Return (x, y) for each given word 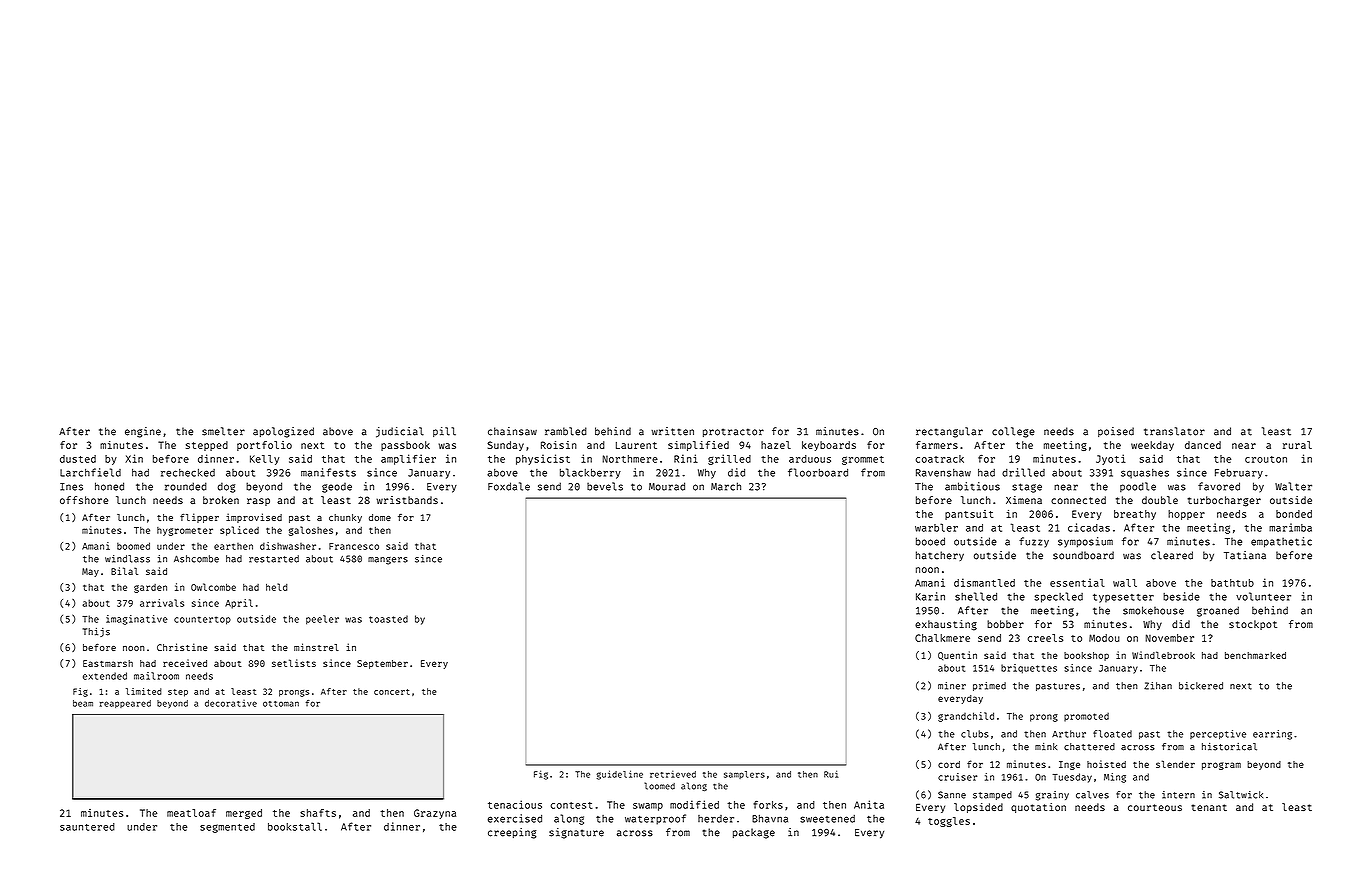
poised (1116, 432)
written (672, 431)
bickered (1201, 686)
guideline (620, 775)
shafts (318, 813)
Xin (134, 458)
